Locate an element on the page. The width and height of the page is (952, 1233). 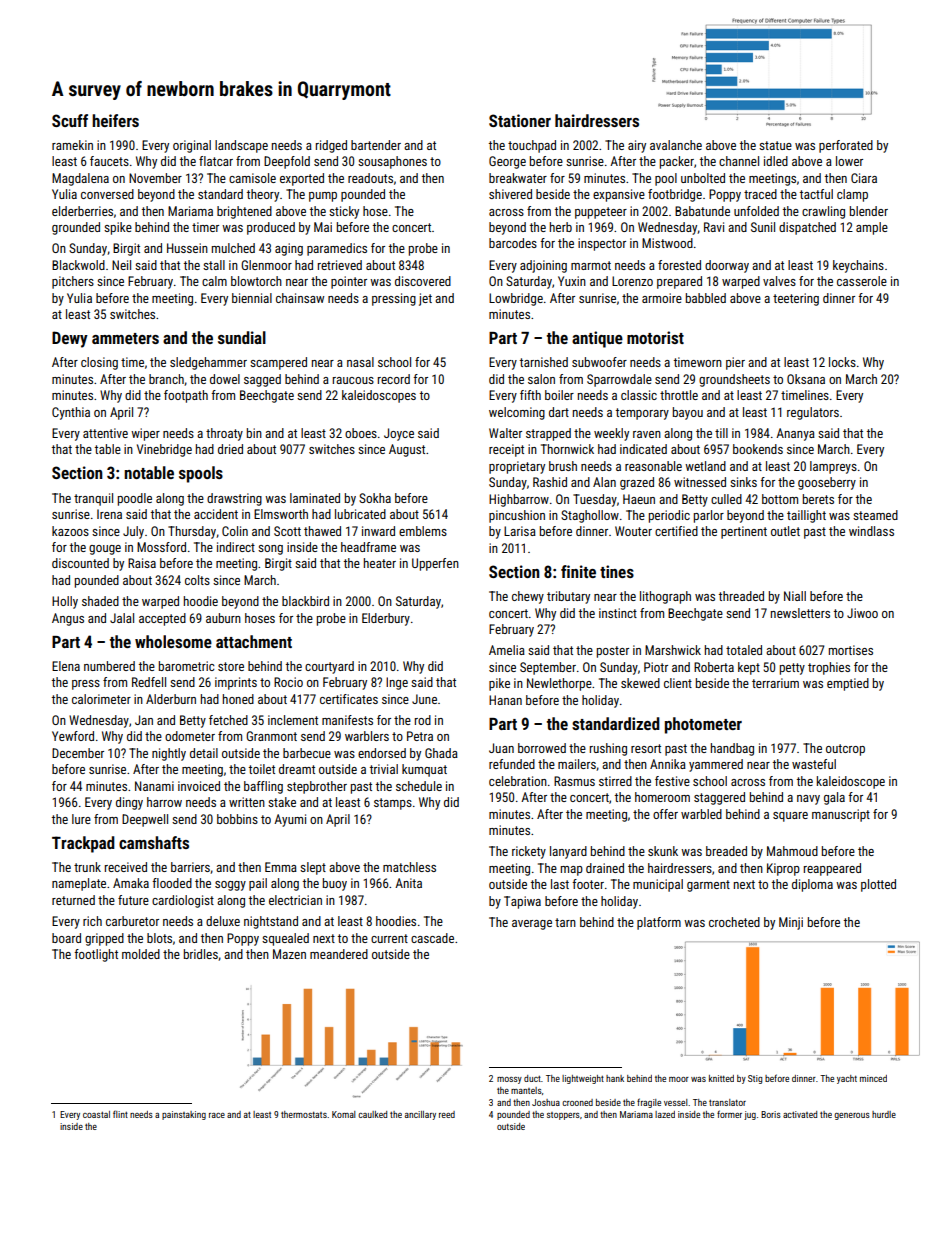
Yewford is located at coordinates (73, 736).
